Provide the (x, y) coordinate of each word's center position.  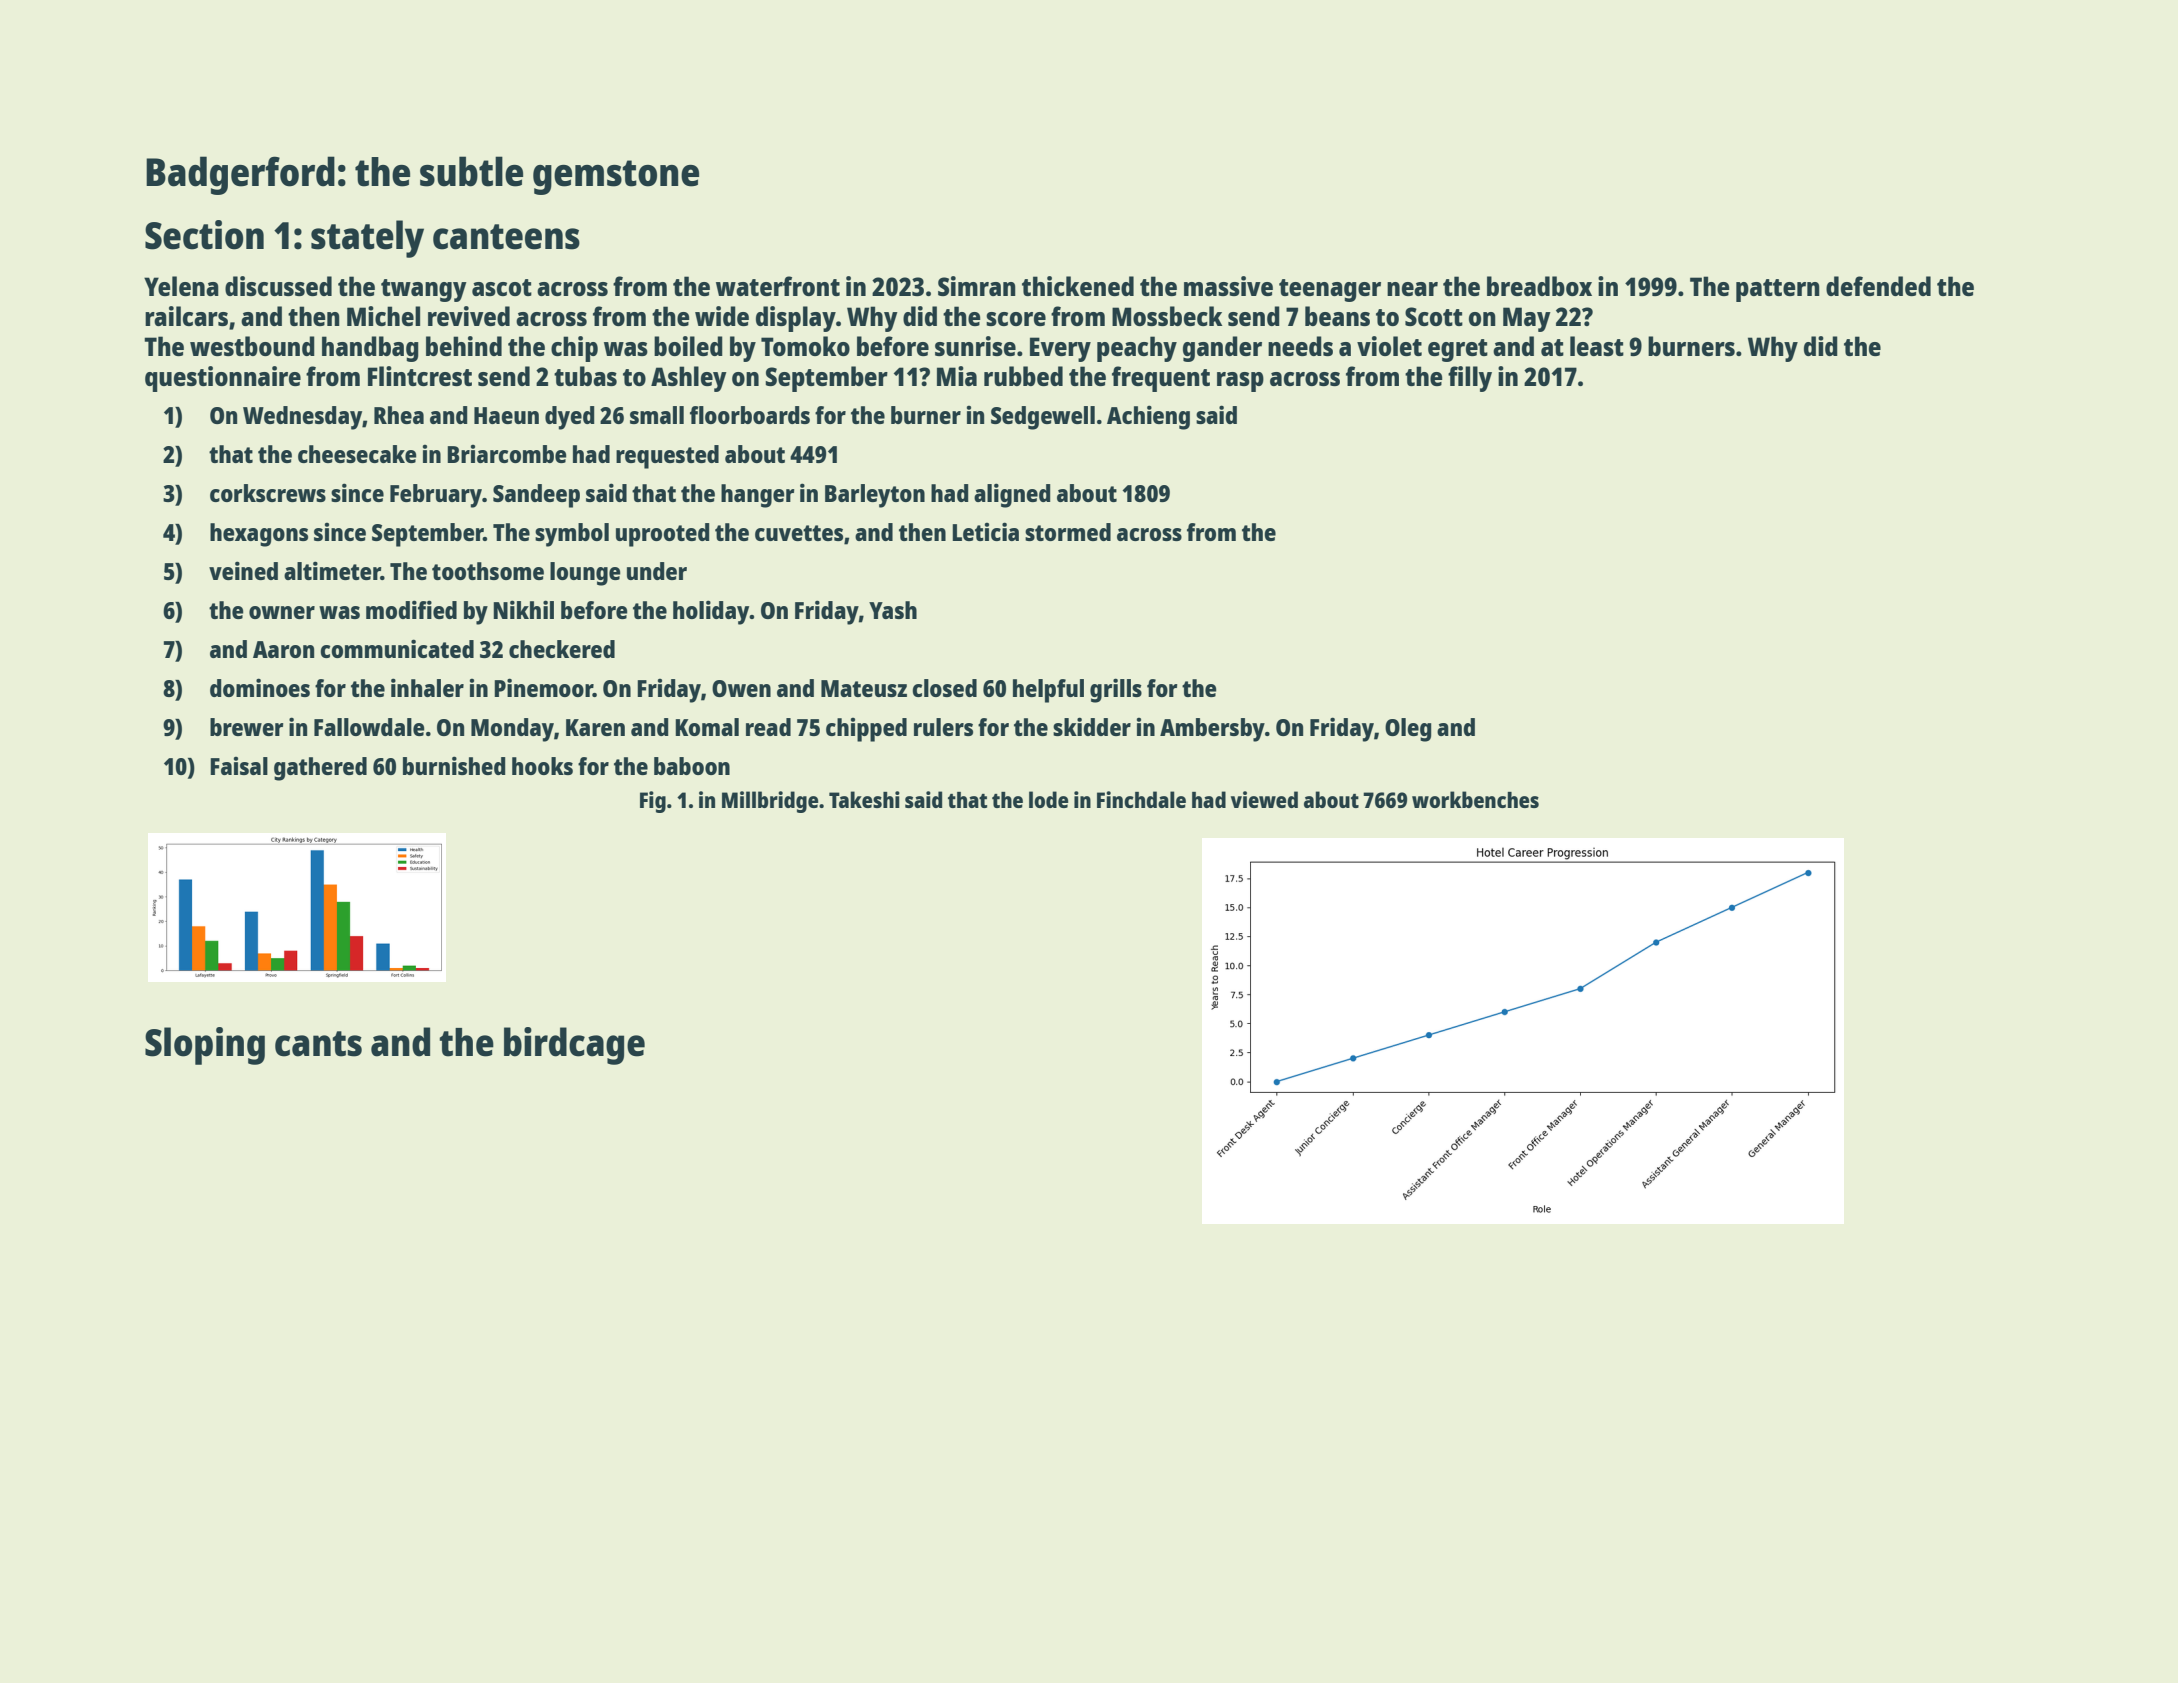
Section (204, 235)
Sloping (205, 1046)
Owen (741, 688)
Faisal (239, 766)
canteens (506, 237)
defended (1878, 286)
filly (1470, 379)
